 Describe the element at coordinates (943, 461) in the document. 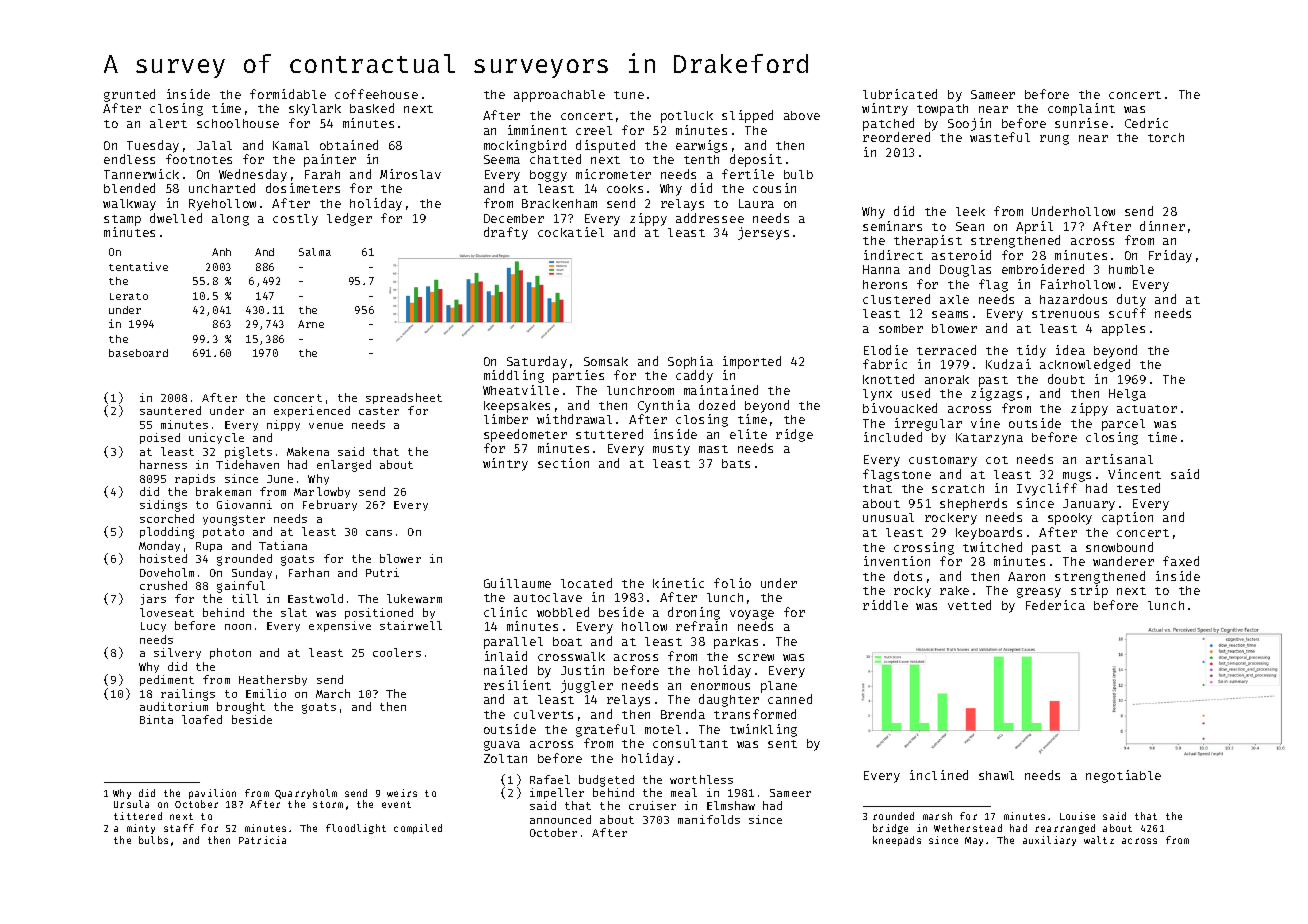

I see `customary` at that location.
